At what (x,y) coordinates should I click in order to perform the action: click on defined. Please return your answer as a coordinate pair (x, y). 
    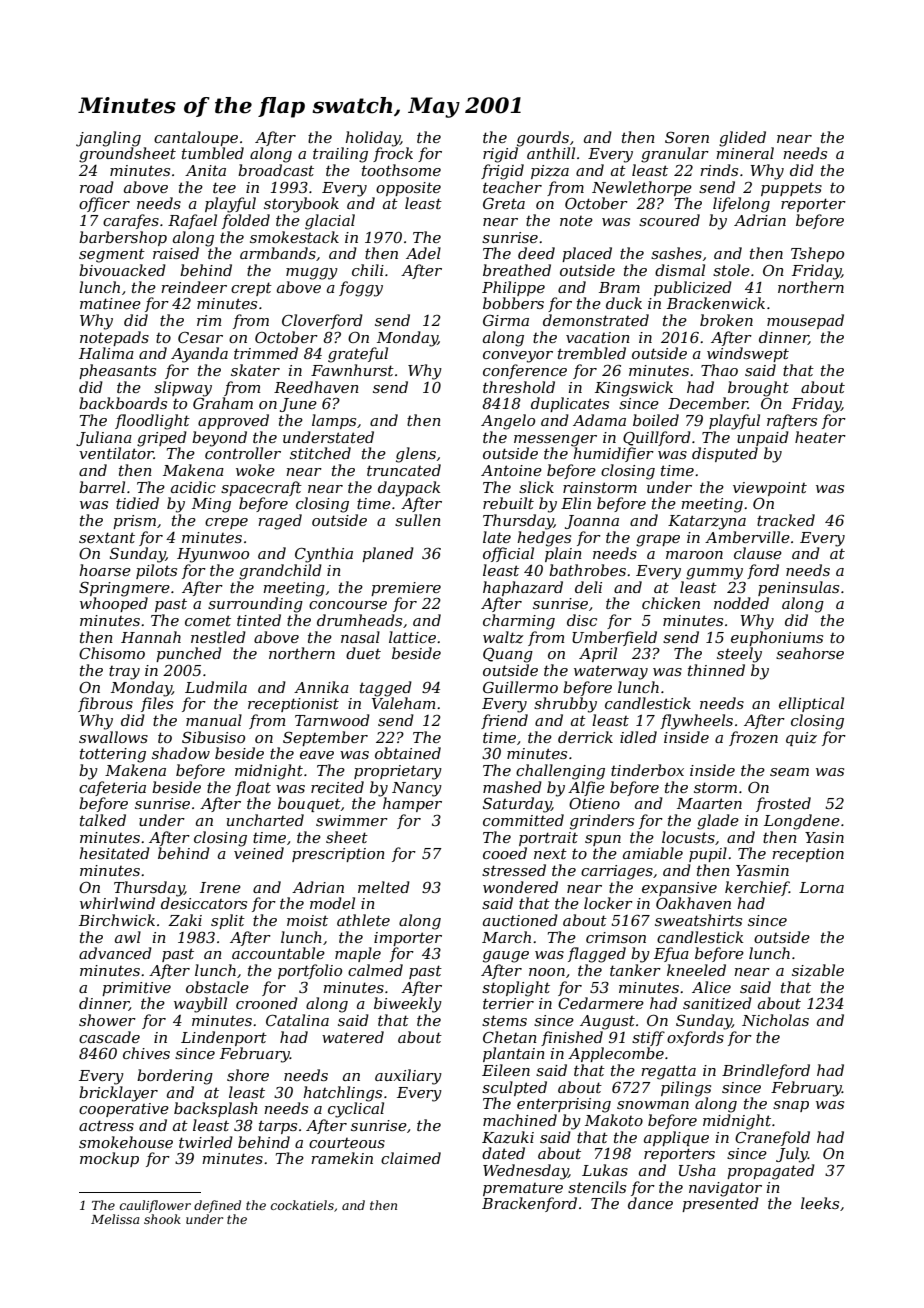
    Looking at the image, I should click on (217, 1206).
